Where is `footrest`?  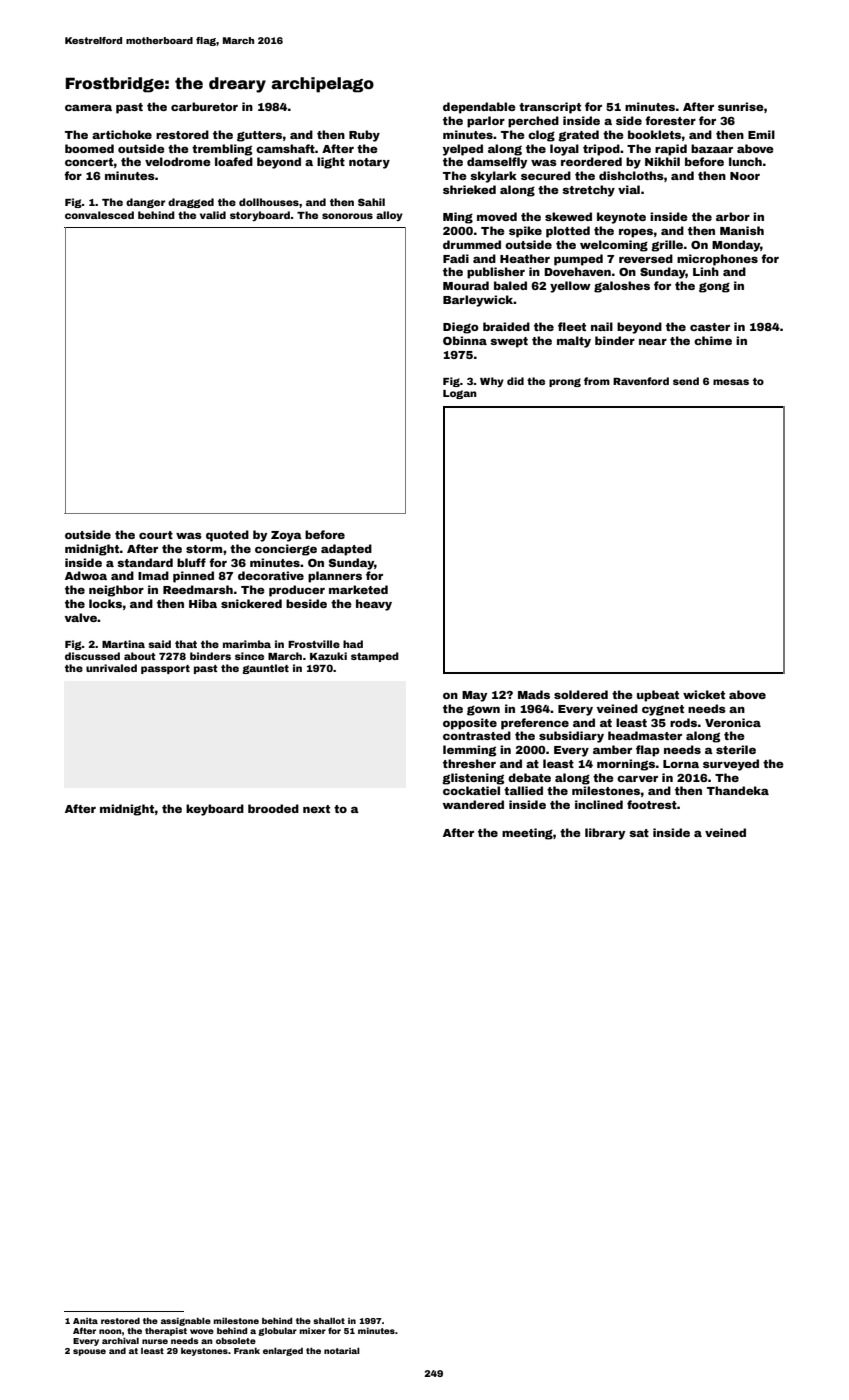 footrest is located at coordinates (652, 804).
